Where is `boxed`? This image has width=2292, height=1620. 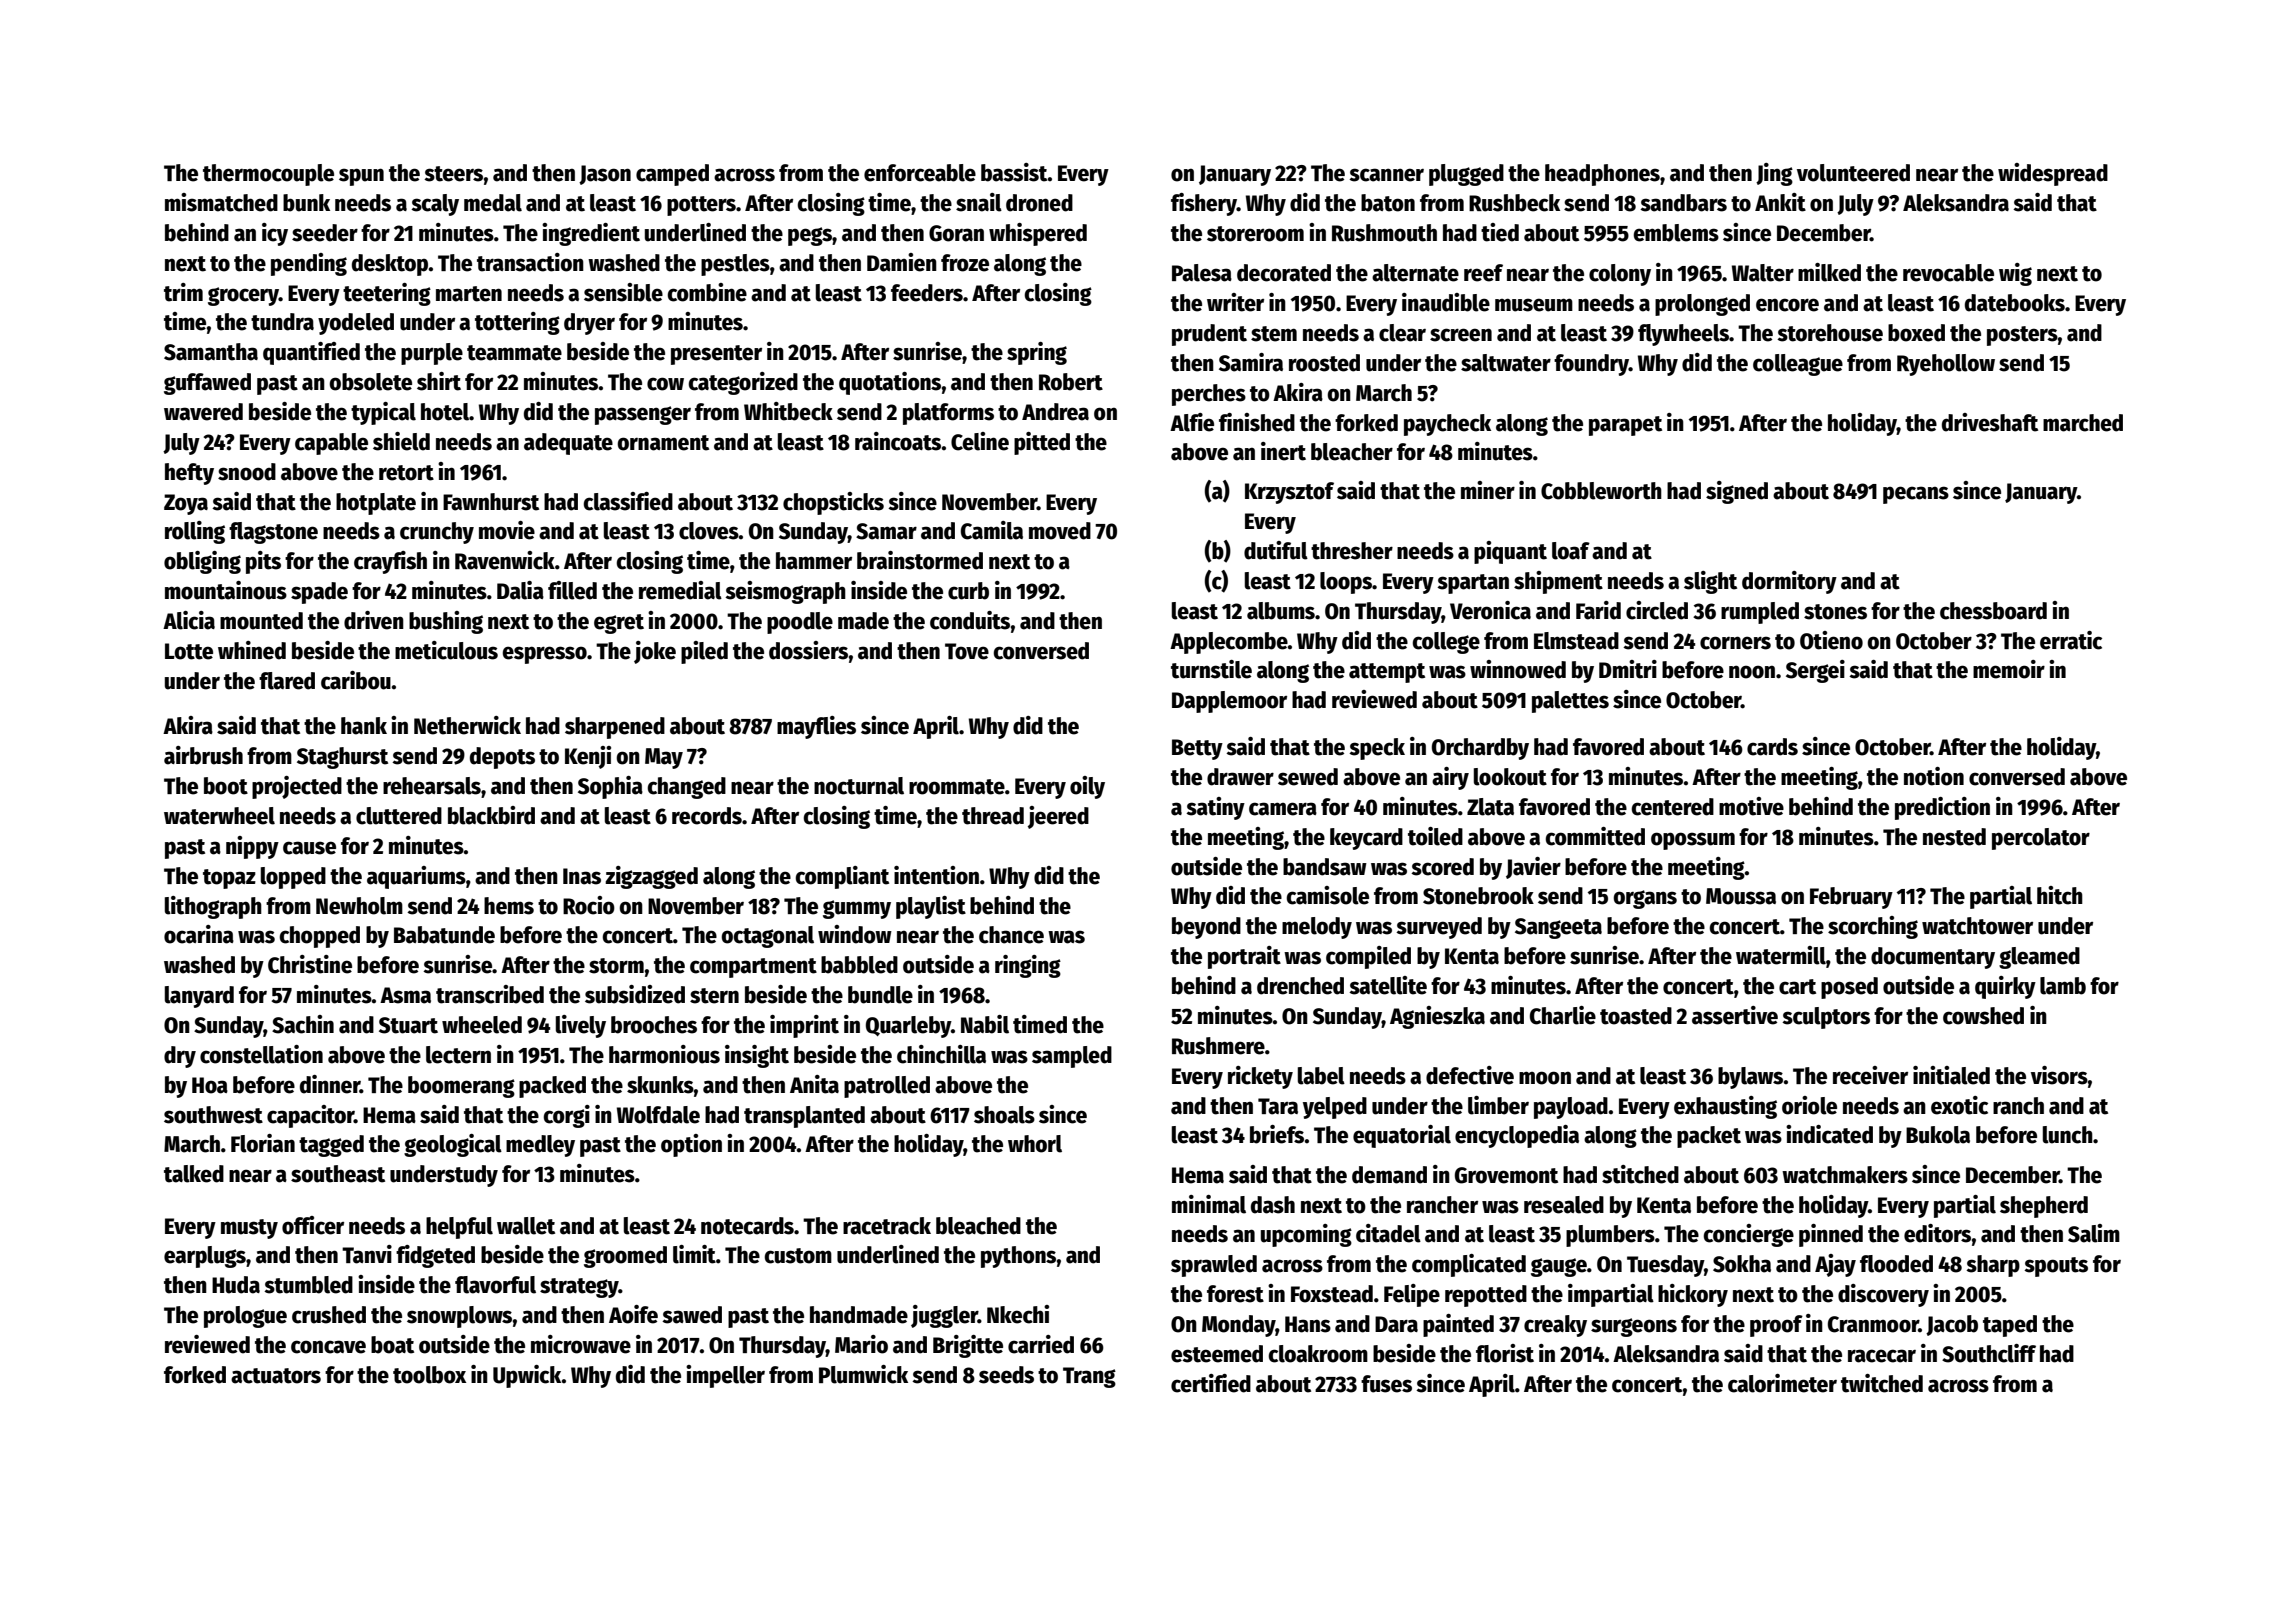 boxed is located at coordinates (1916, 333).
